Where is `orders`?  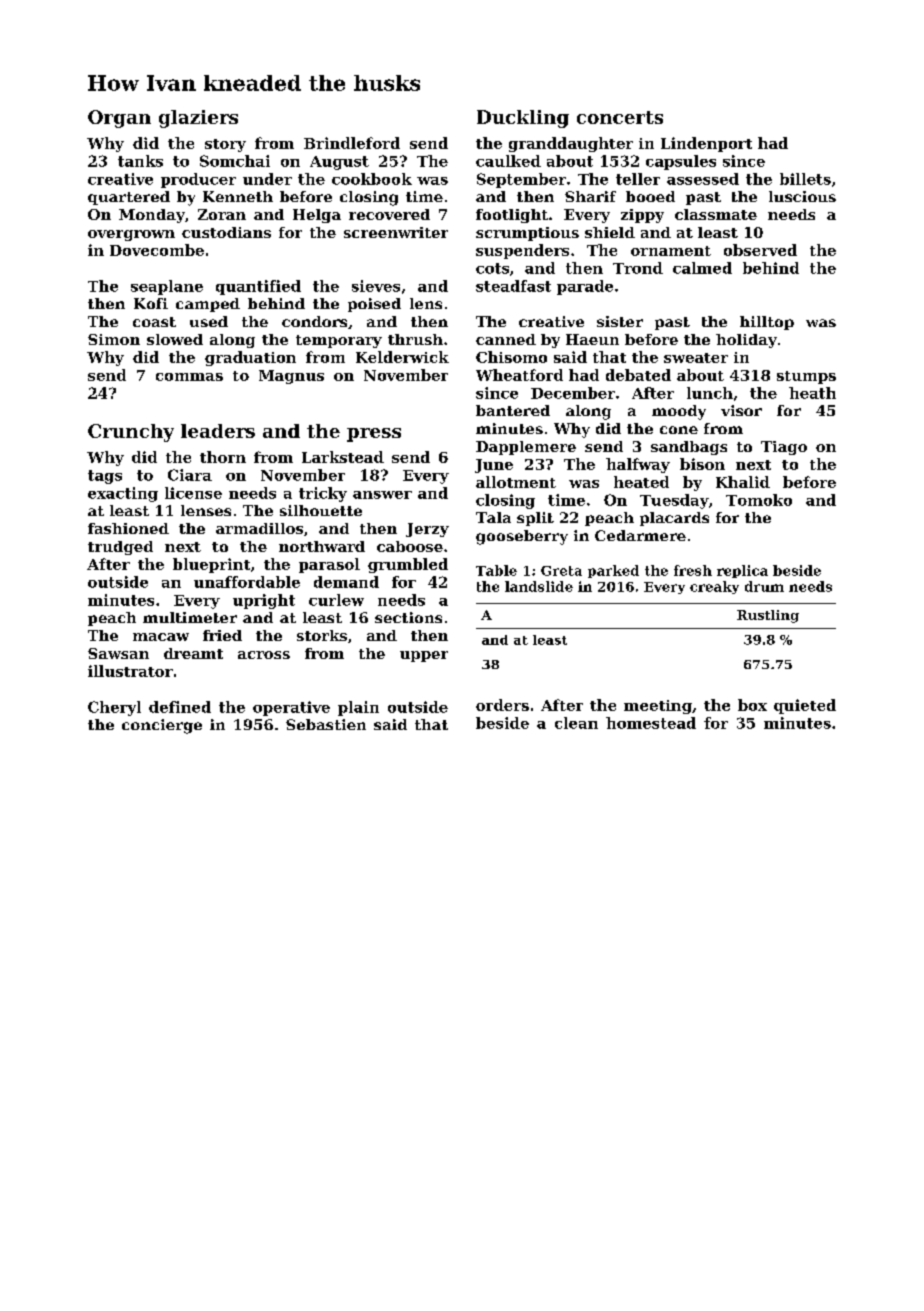 orders is located at coordinates (502, 705).
